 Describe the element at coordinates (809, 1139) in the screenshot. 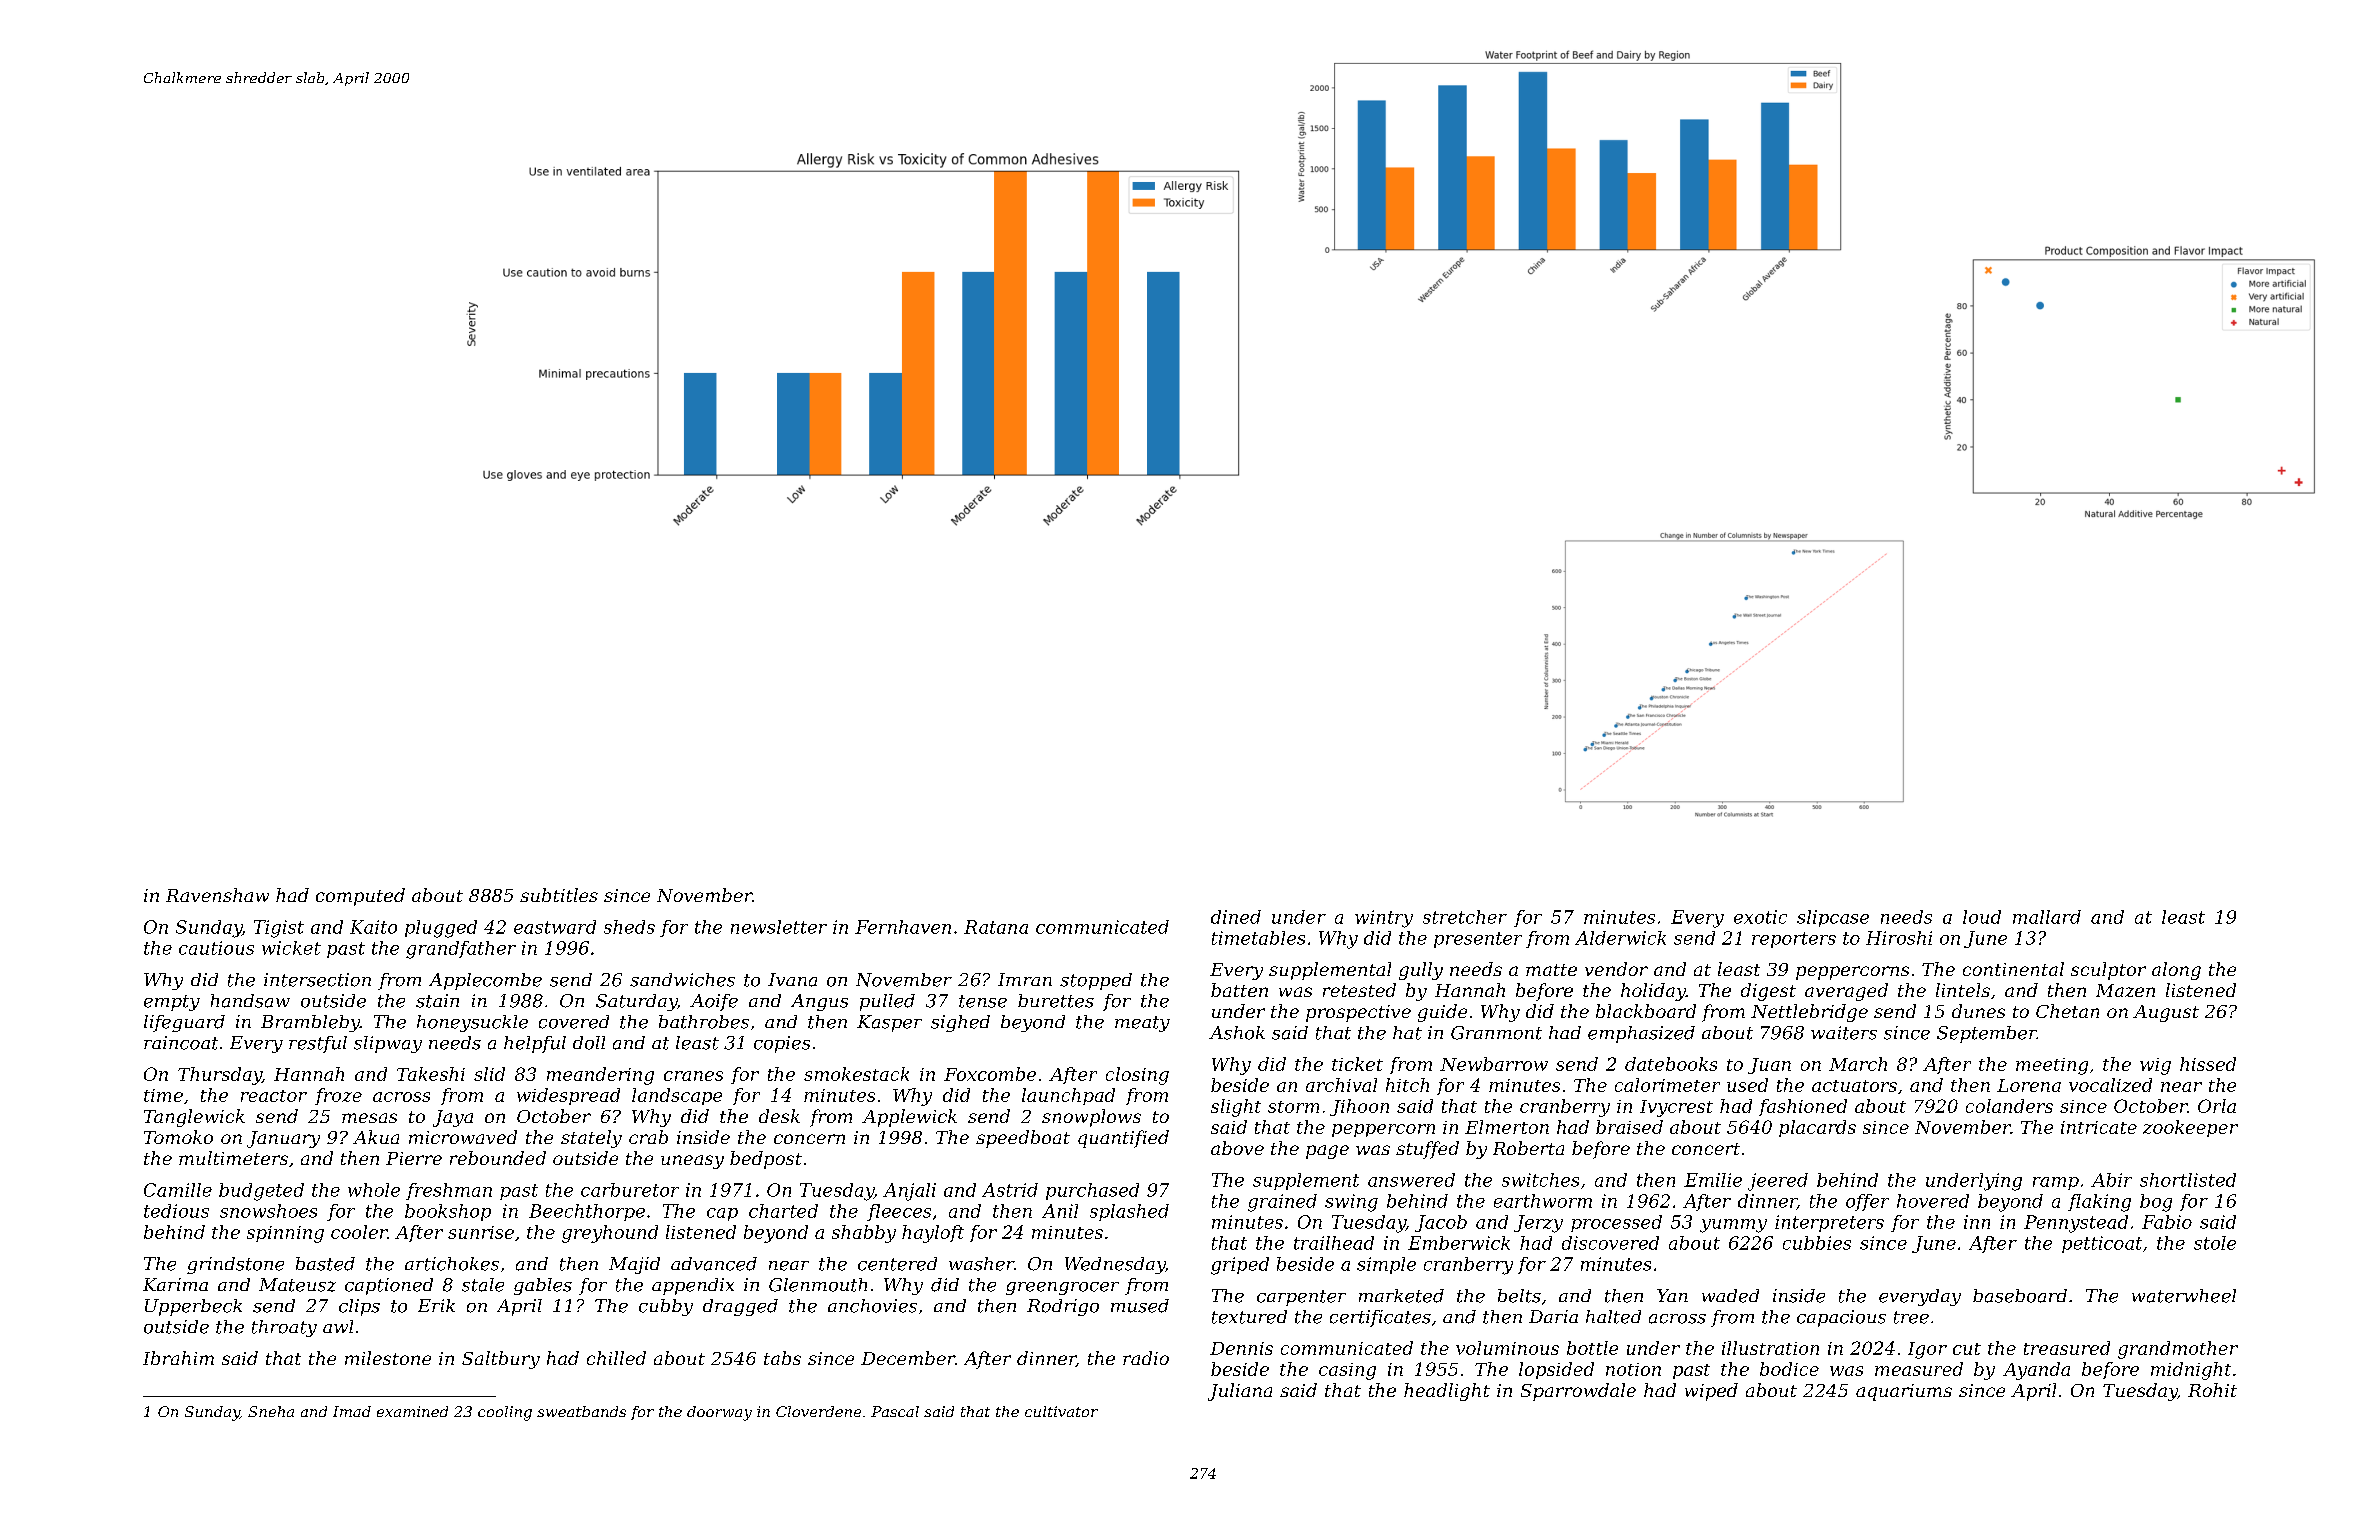

I see `concern` at that location.
